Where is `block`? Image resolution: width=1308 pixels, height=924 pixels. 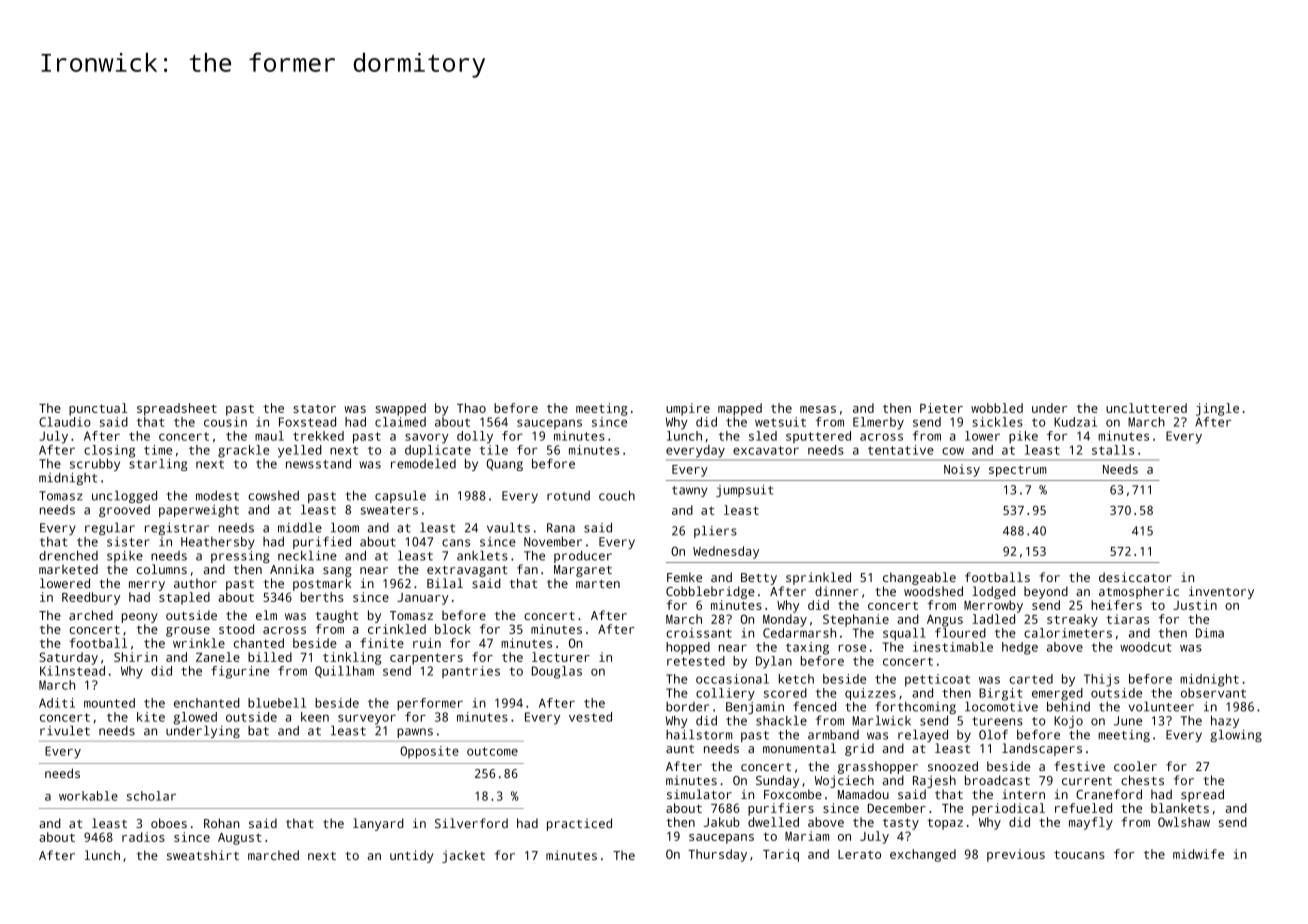 block is located at coordinates (453, 629).
